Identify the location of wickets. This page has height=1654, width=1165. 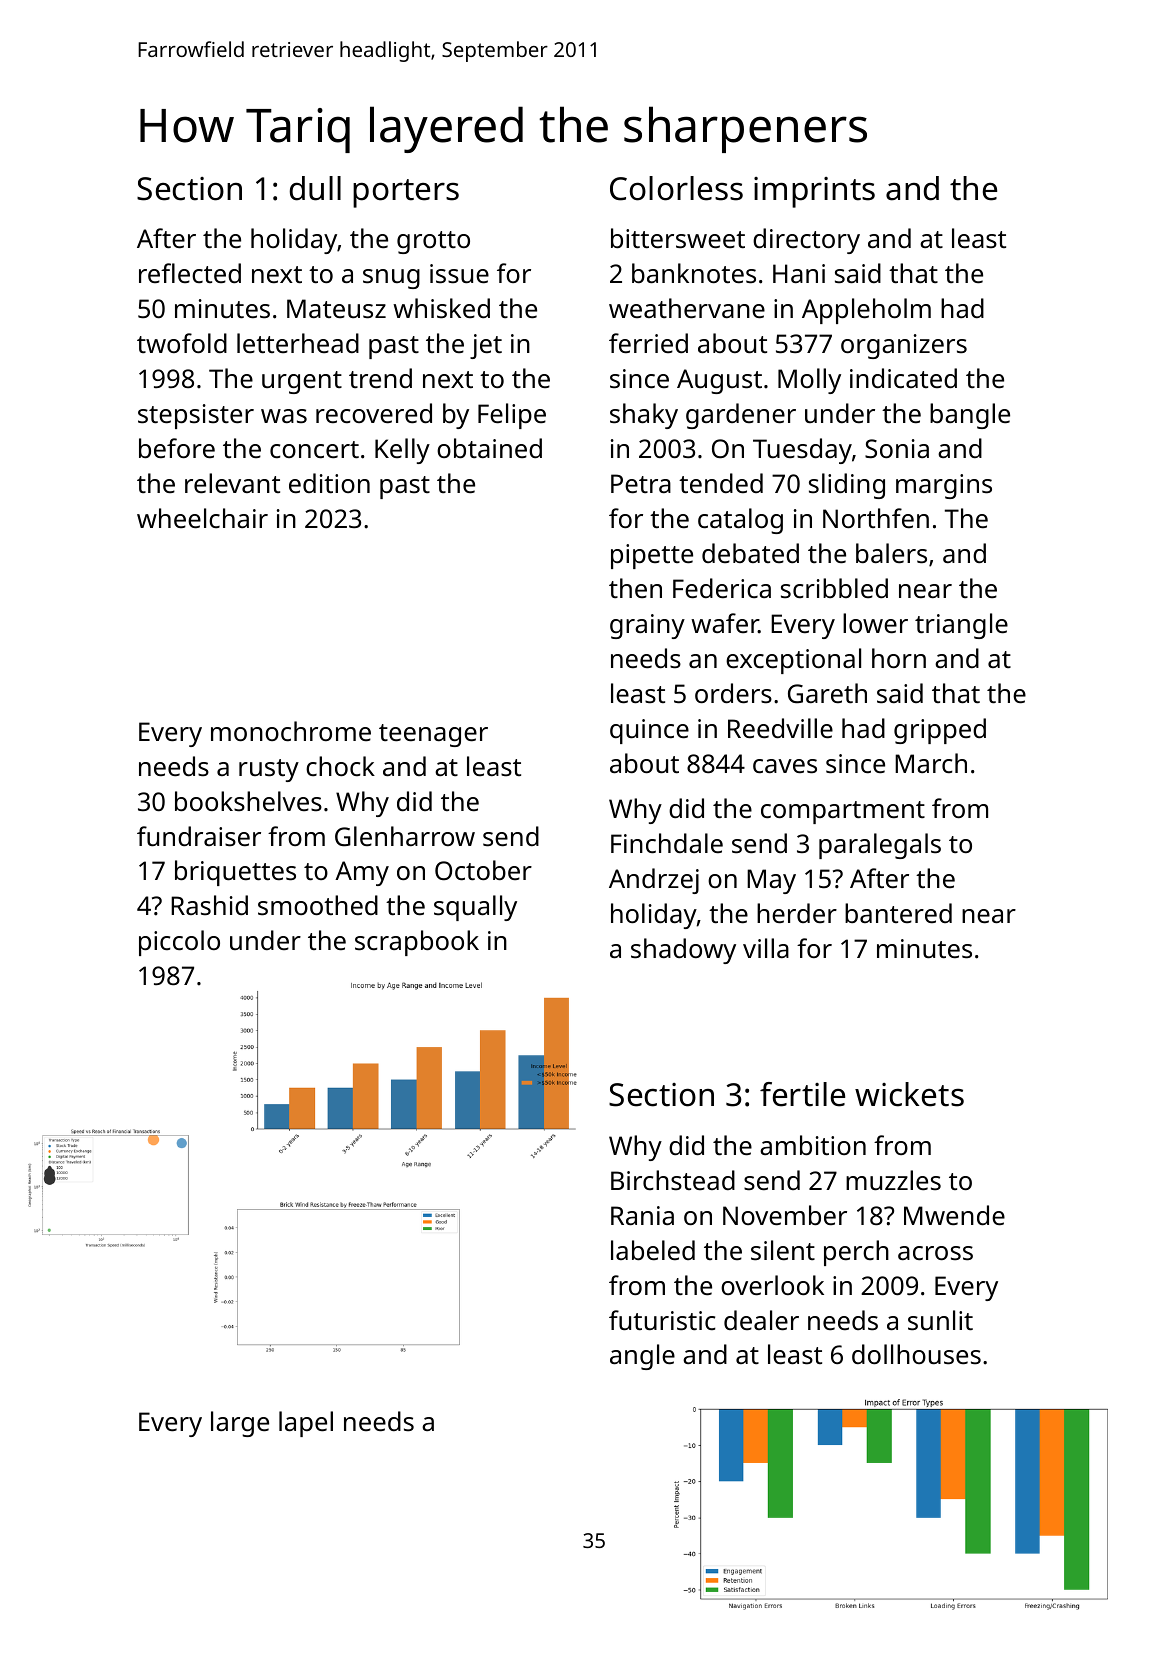
(909, 1094).
